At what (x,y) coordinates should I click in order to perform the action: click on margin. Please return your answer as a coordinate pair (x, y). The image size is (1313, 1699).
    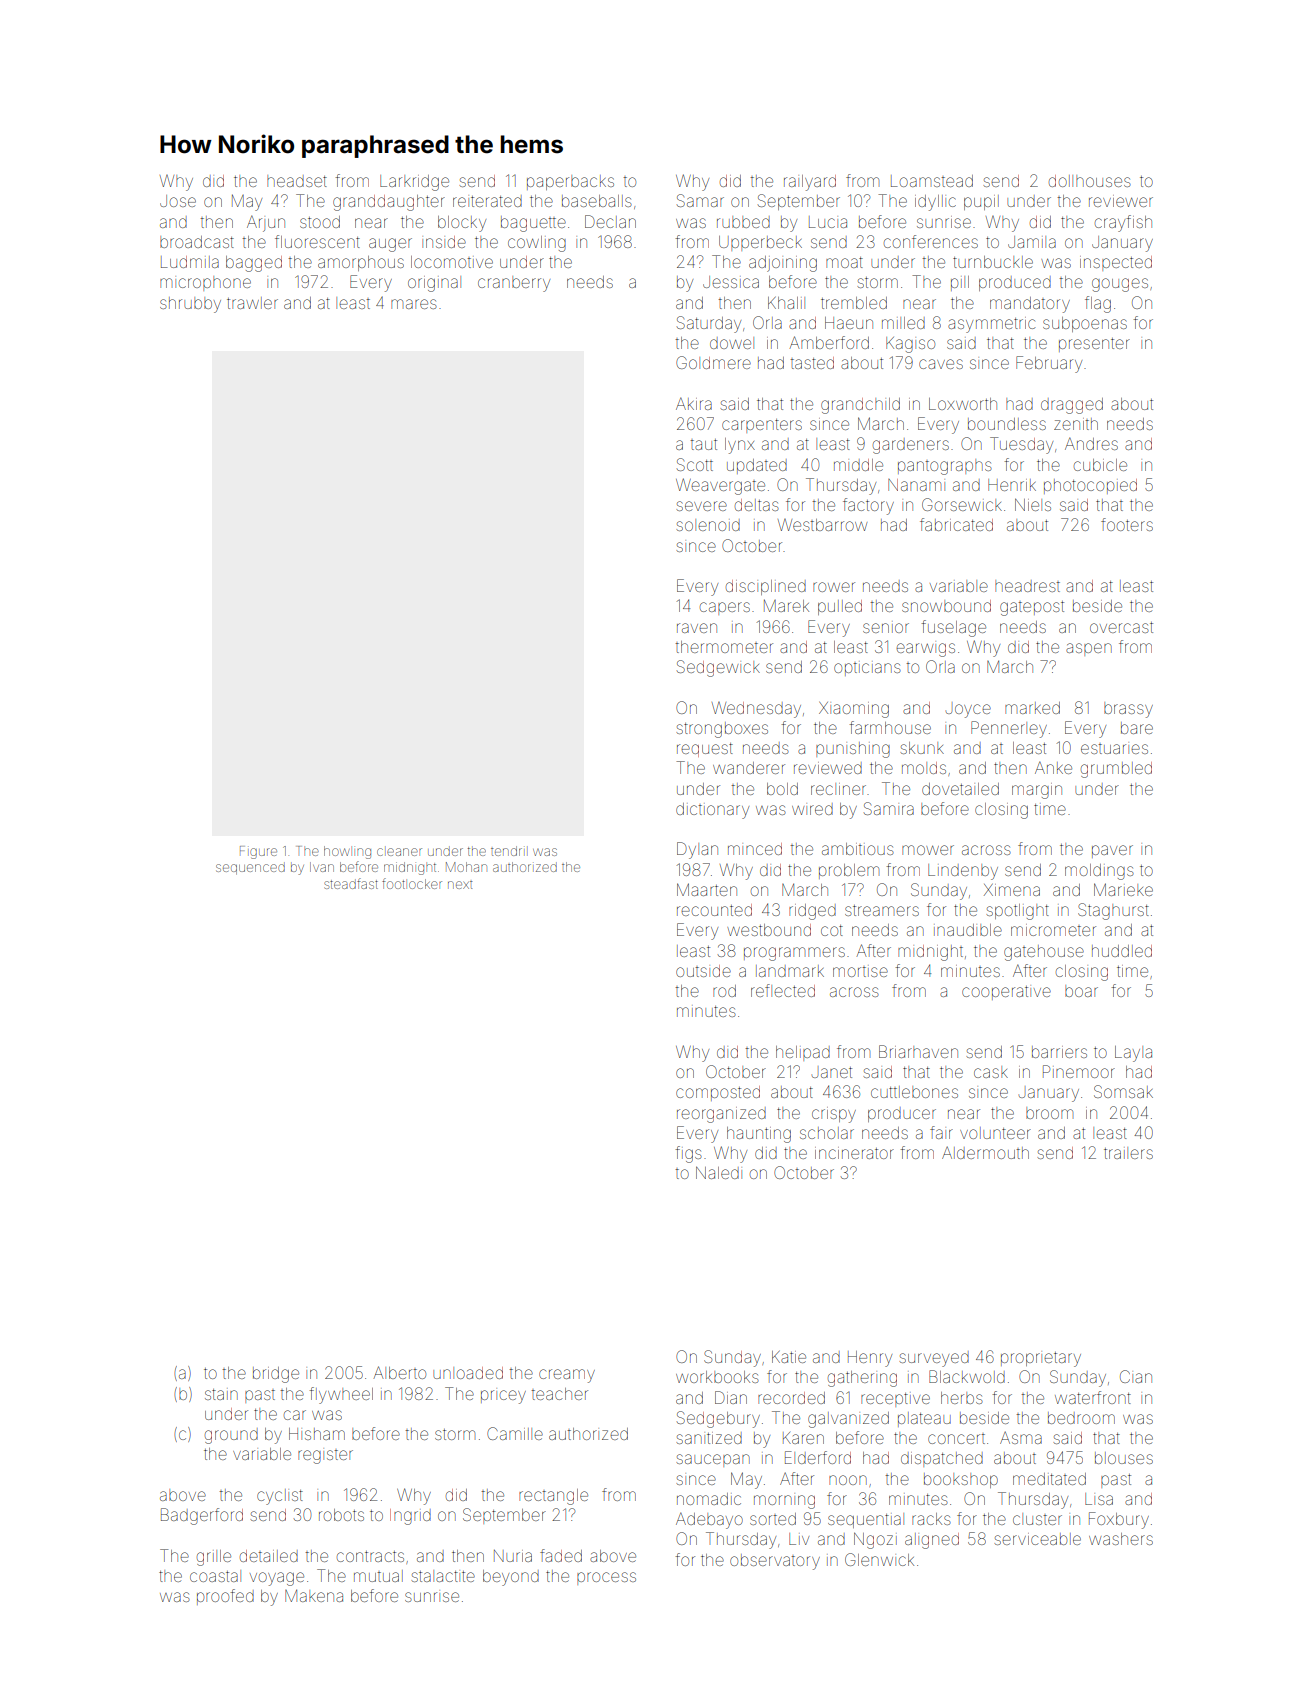
    Looking at the image, I should click on (1037, 791).
